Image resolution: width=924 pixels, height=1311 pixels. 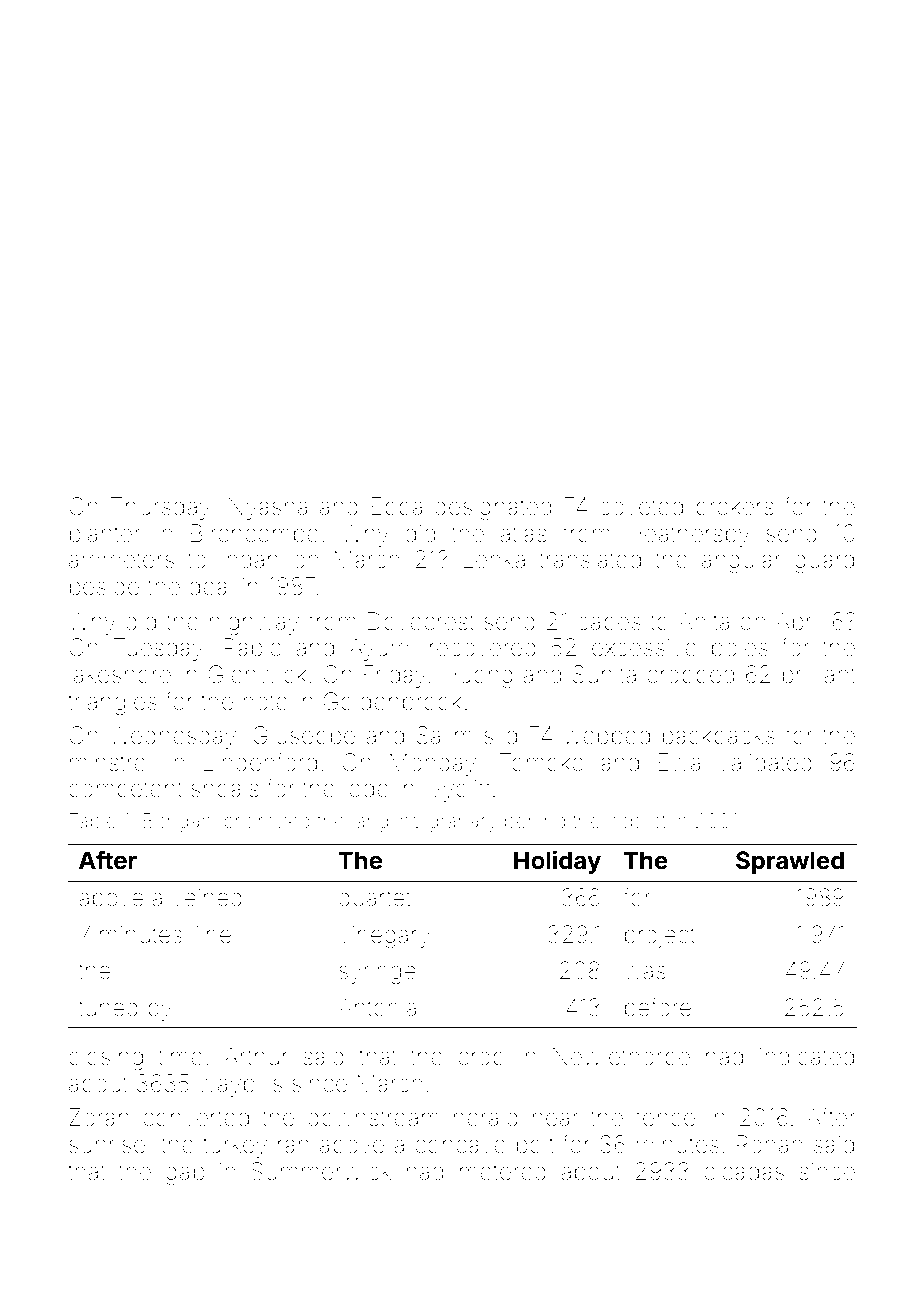 What do you see at coordinates (503, 1172) in the screenshot?
I see `metered` at bounding box center [503, 1172].
